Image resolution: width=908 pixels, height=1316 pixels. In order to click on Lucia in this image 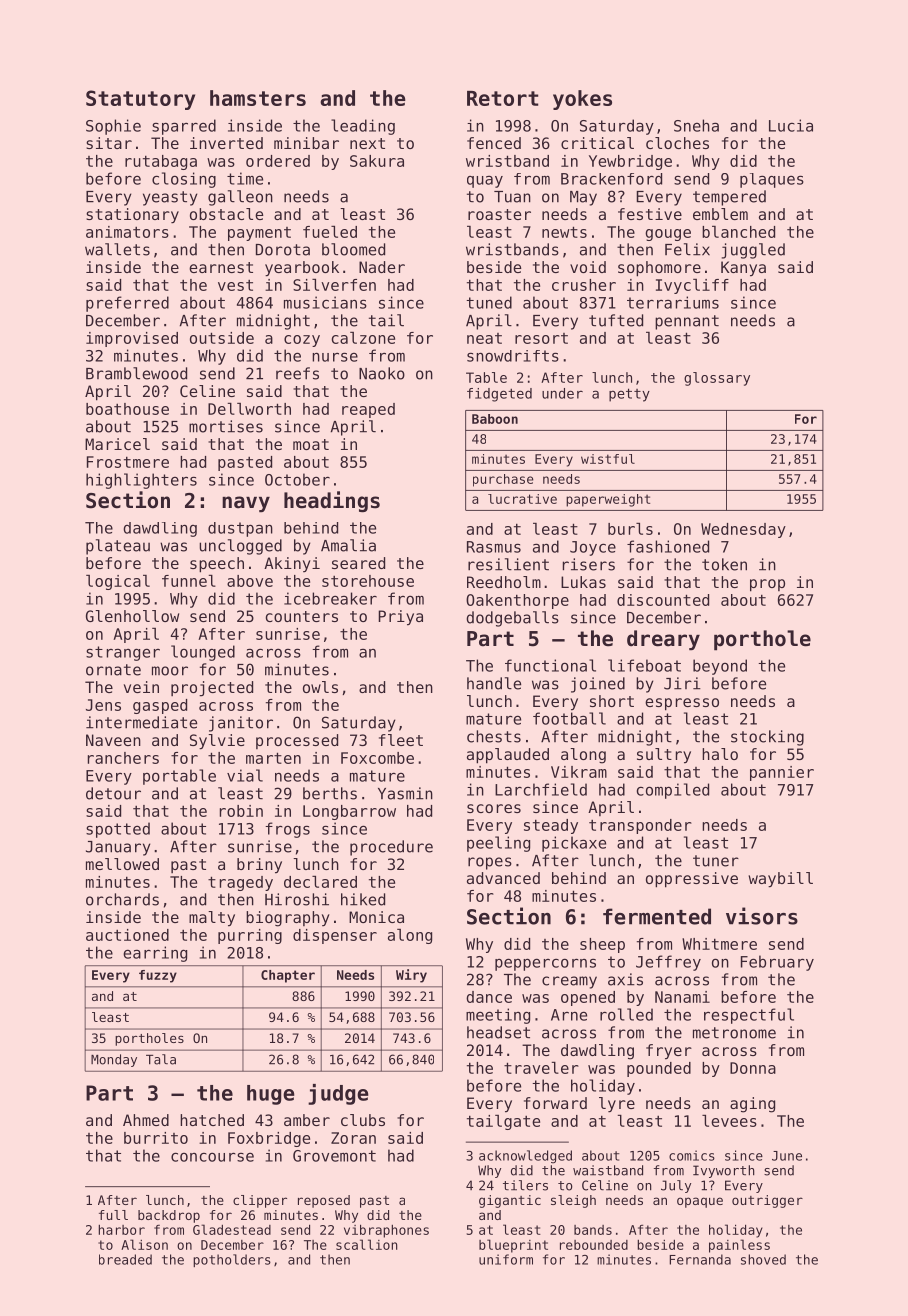, I will do `click(791, 125)`.
